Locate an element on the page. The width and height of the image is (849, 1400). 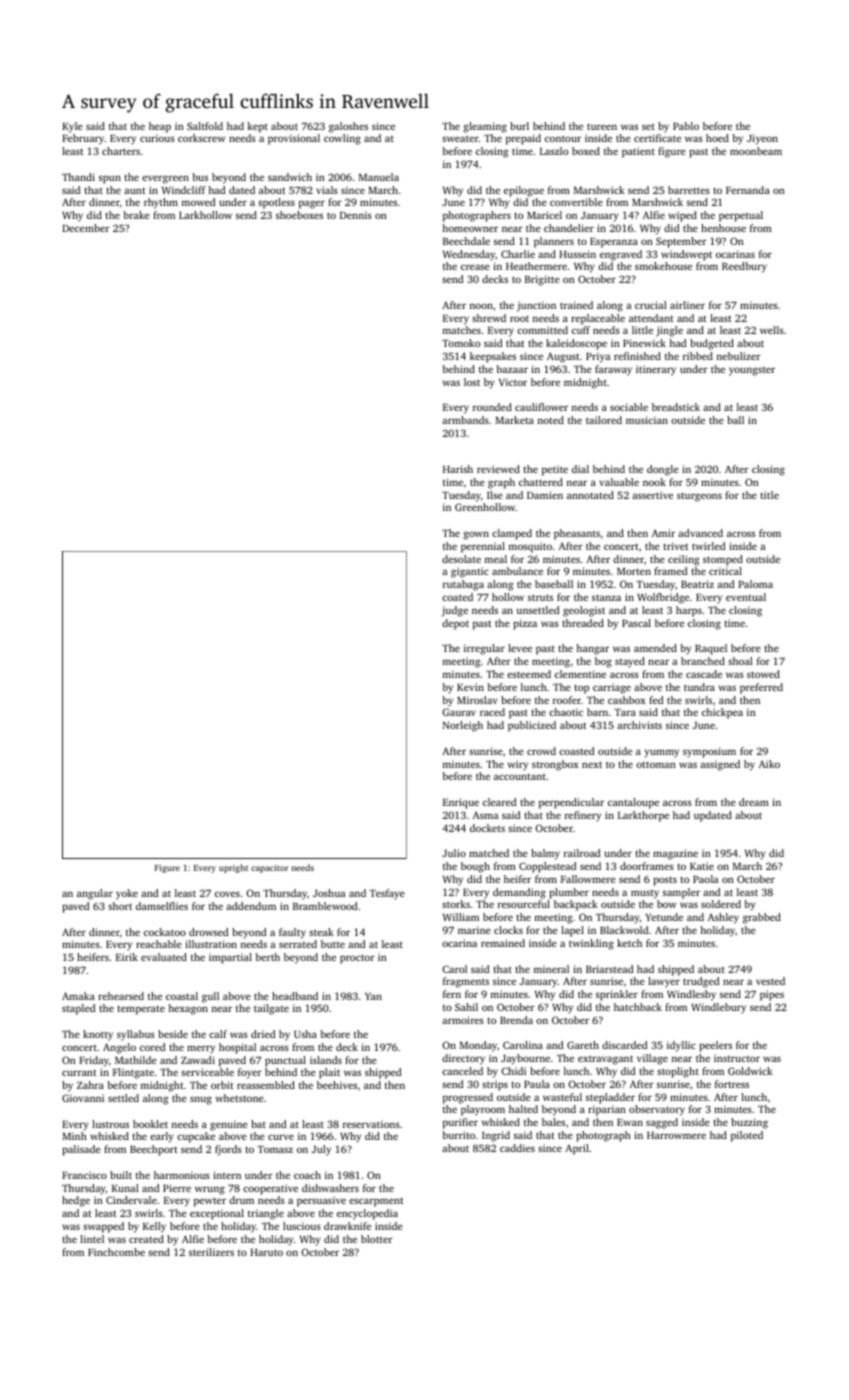
title is located at coordinates (769, 495).
